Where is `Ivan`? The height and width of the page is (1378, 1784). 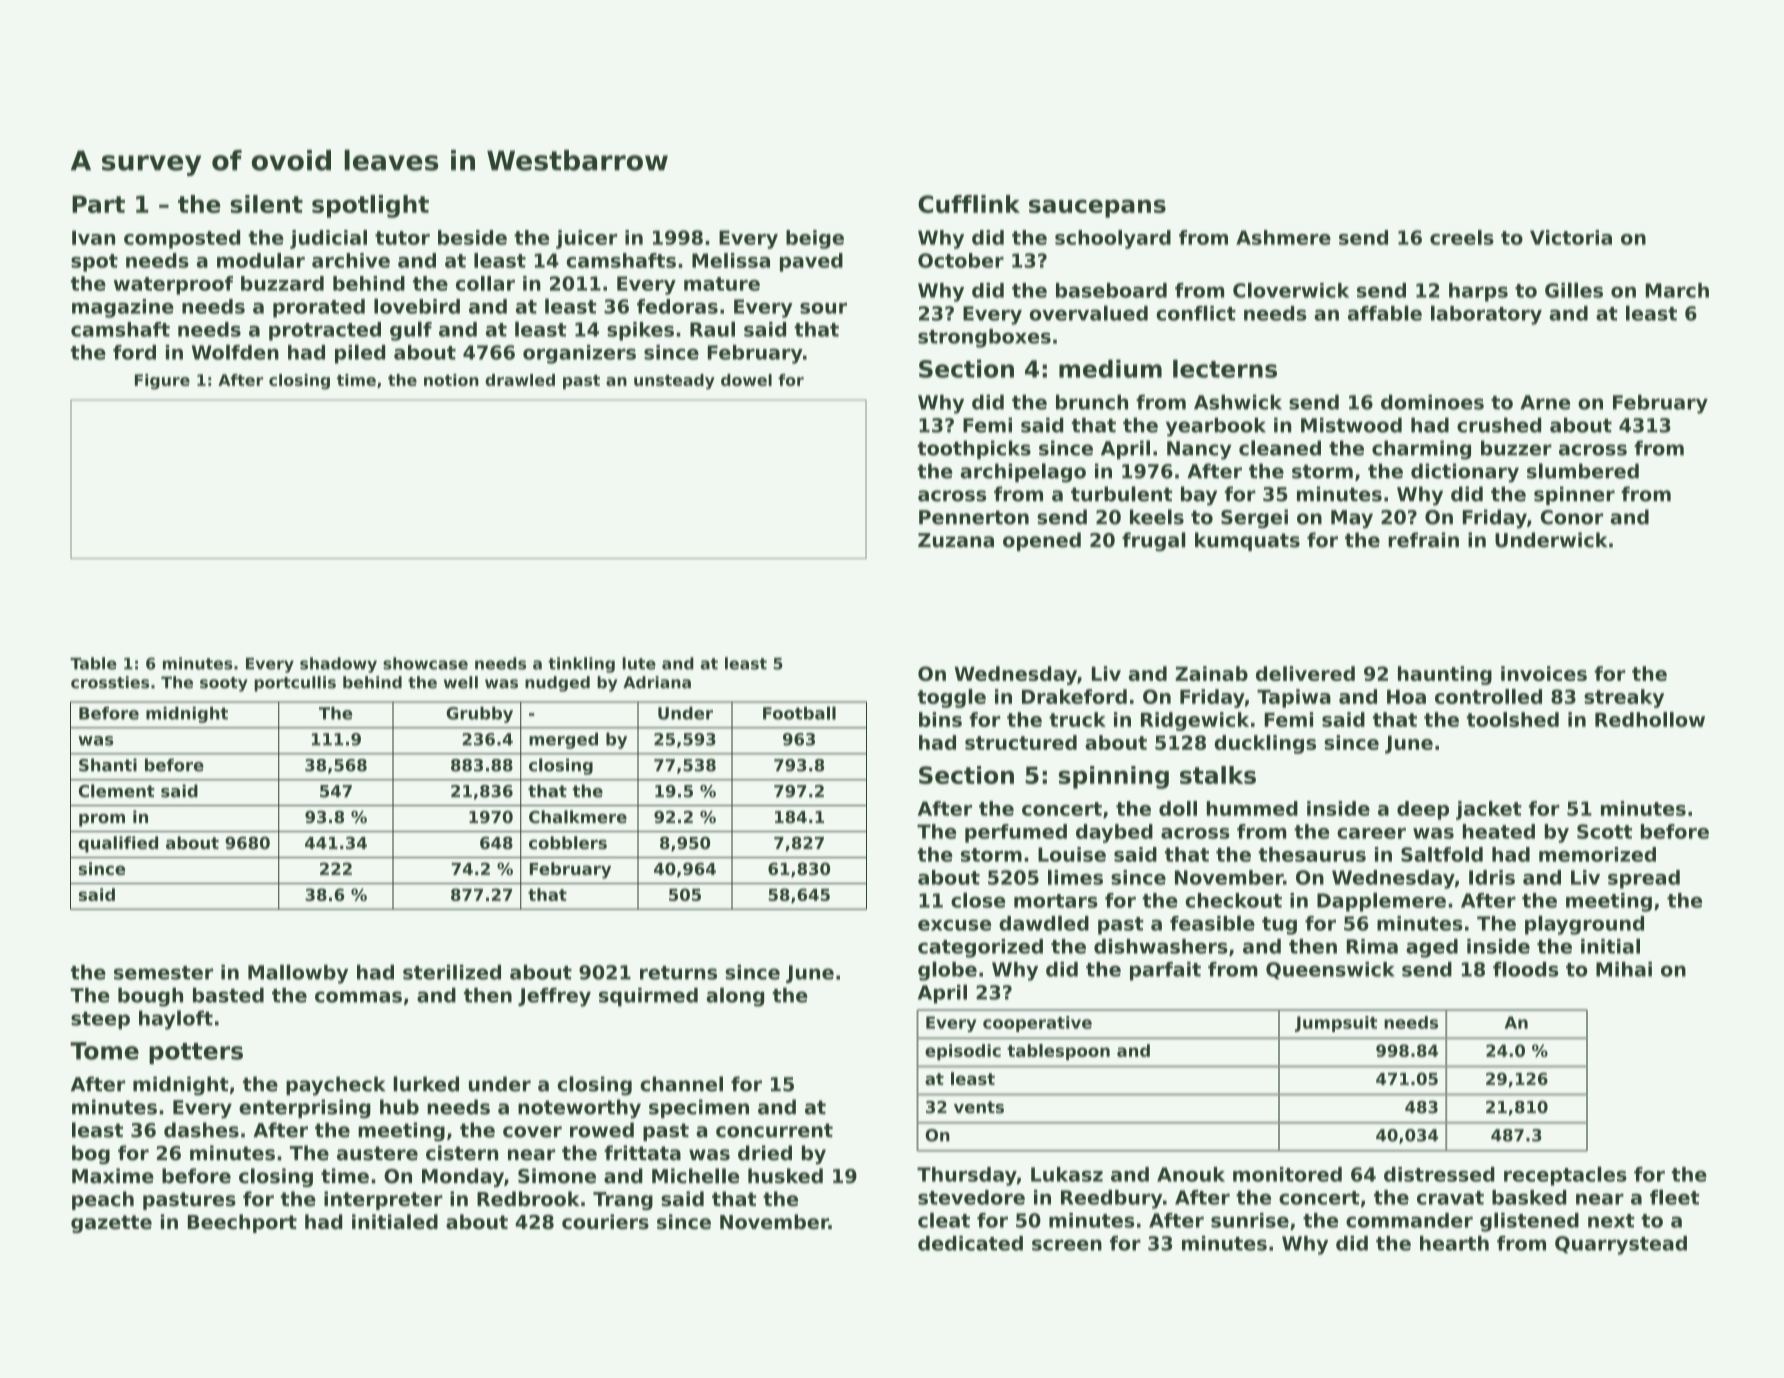 Ivan is located at coordinates (93, 237).
